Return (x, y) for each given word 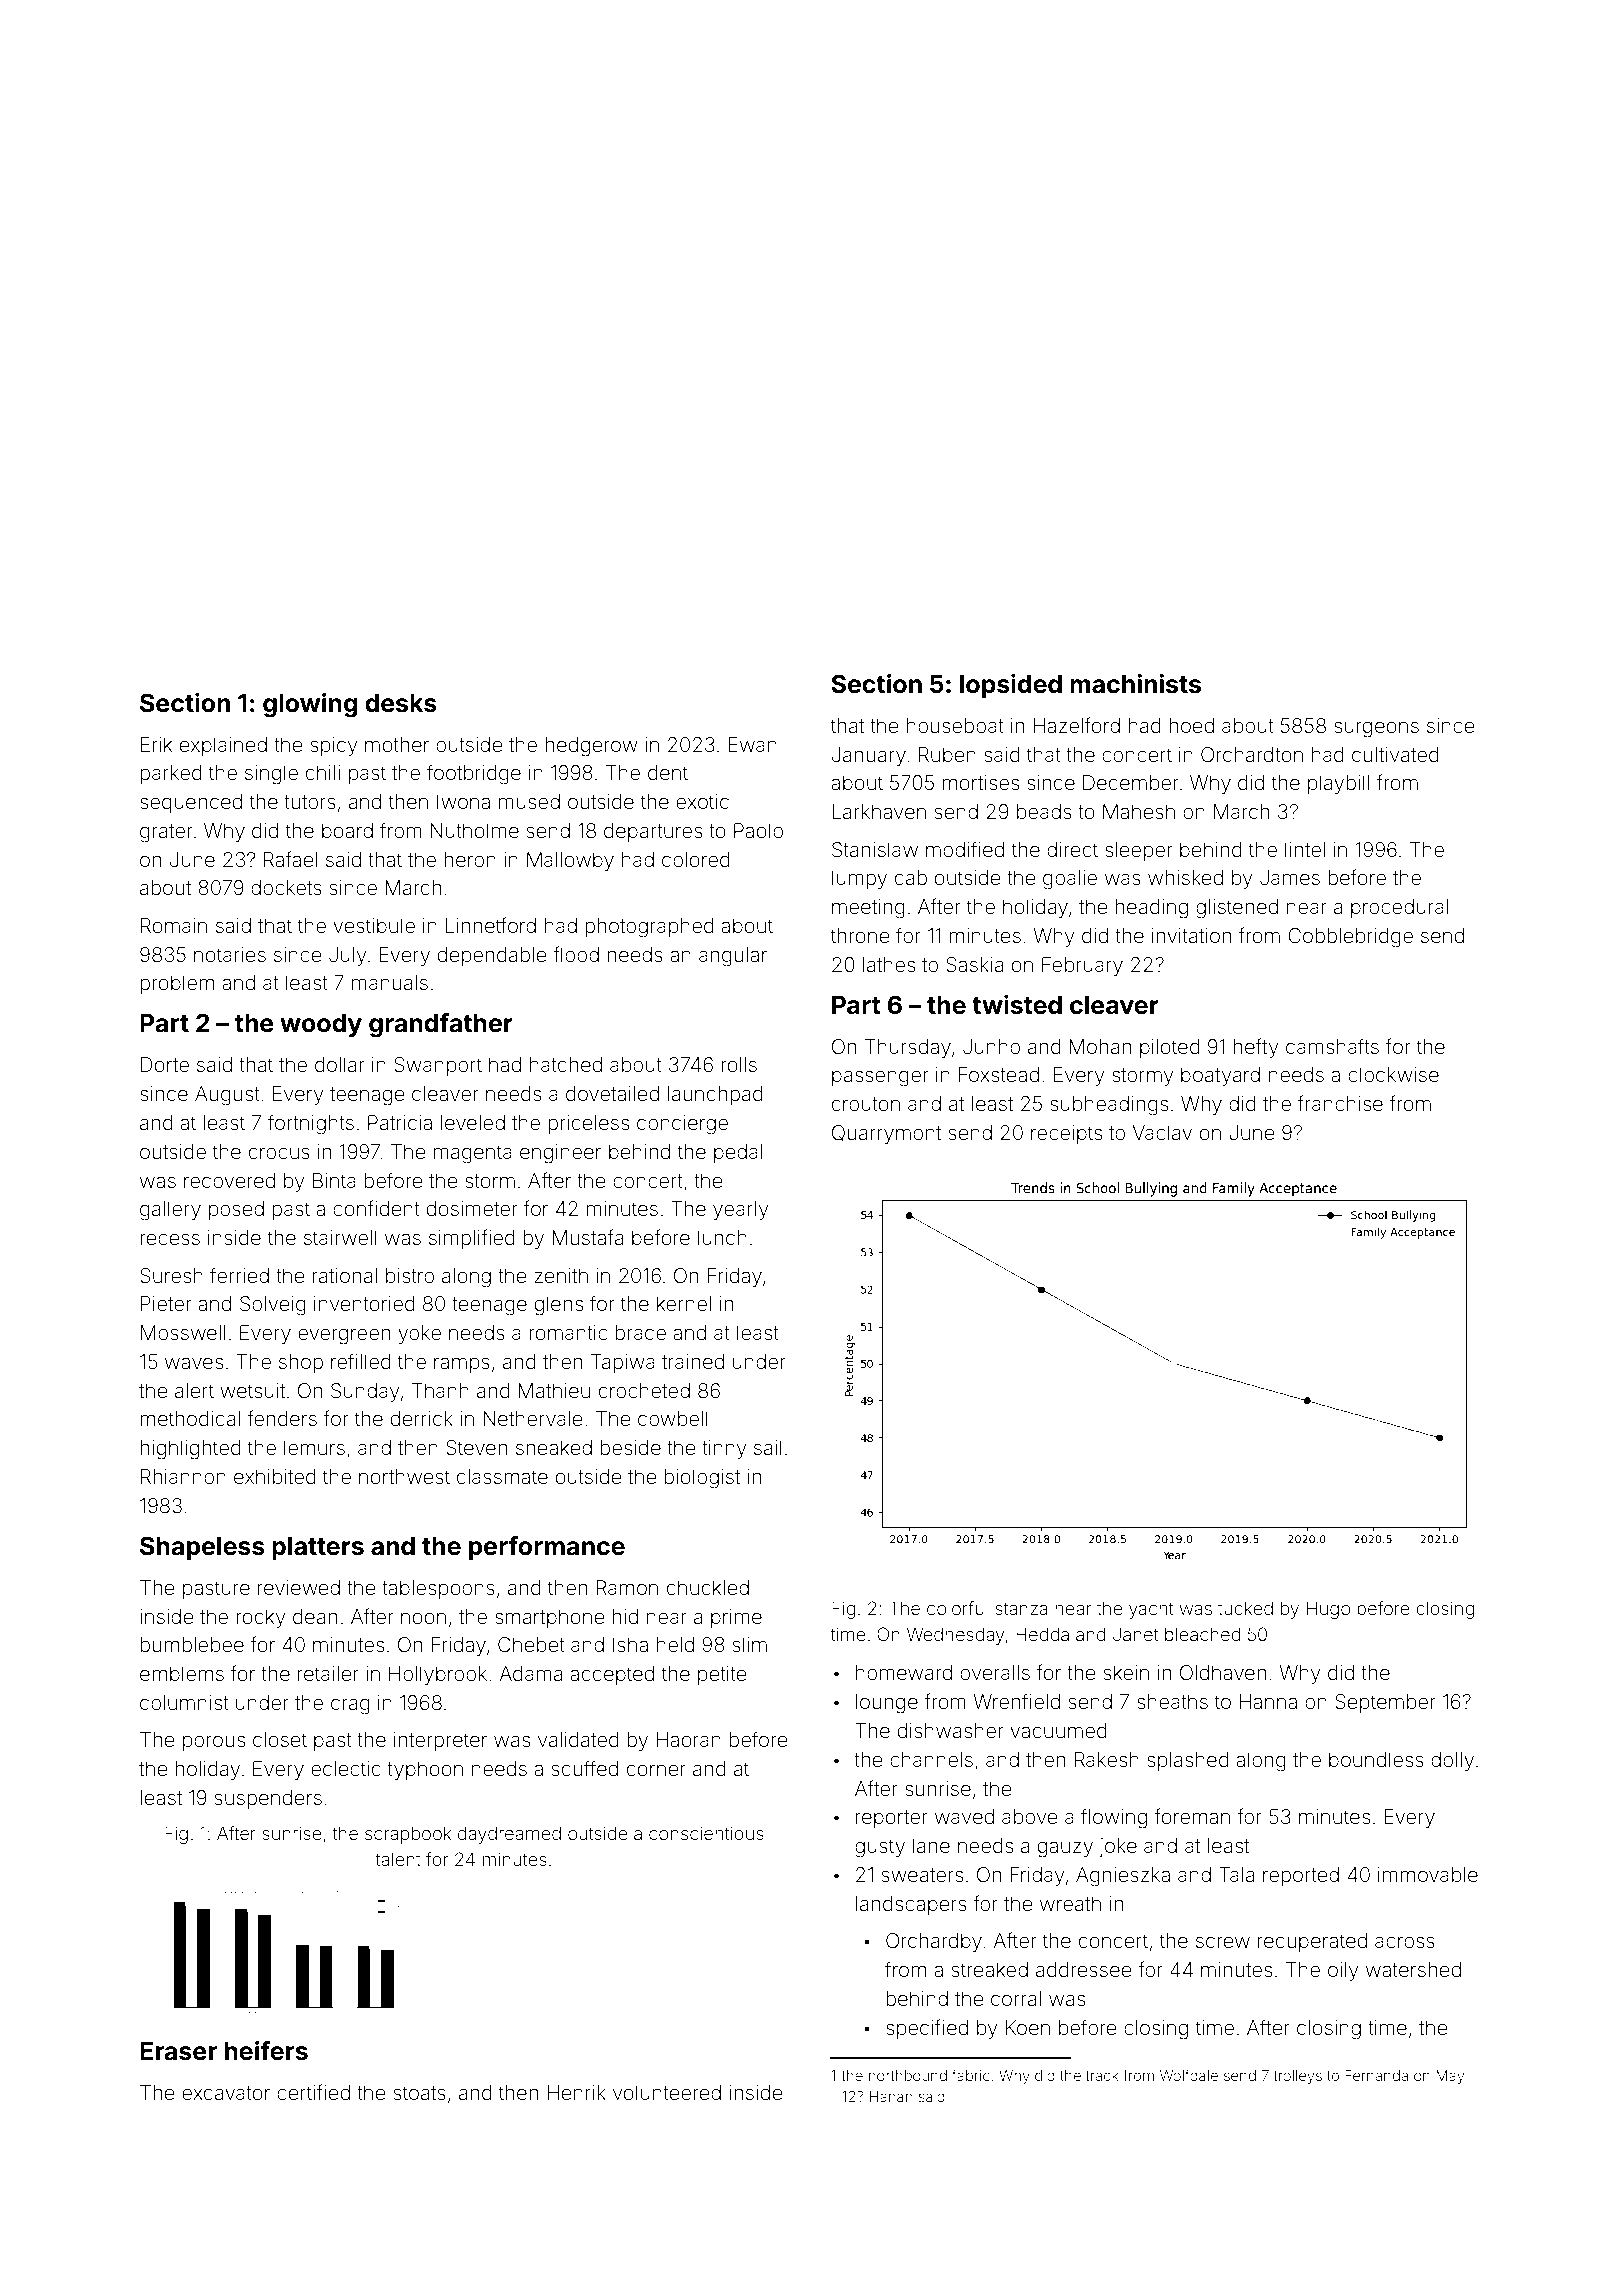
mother (397, 744)
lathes (889, 964)
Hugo (1328, 1610)
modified (965, 849)
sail (768, 1447)
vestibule (374, 925)
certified (313, 2092)
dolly (1452, 1761)
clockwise (1393, 1074)
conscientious (706, 1833)
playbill (1338, 784)
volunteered (667, 2092)
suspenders (268, 1799)
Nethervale (533, 1418)
